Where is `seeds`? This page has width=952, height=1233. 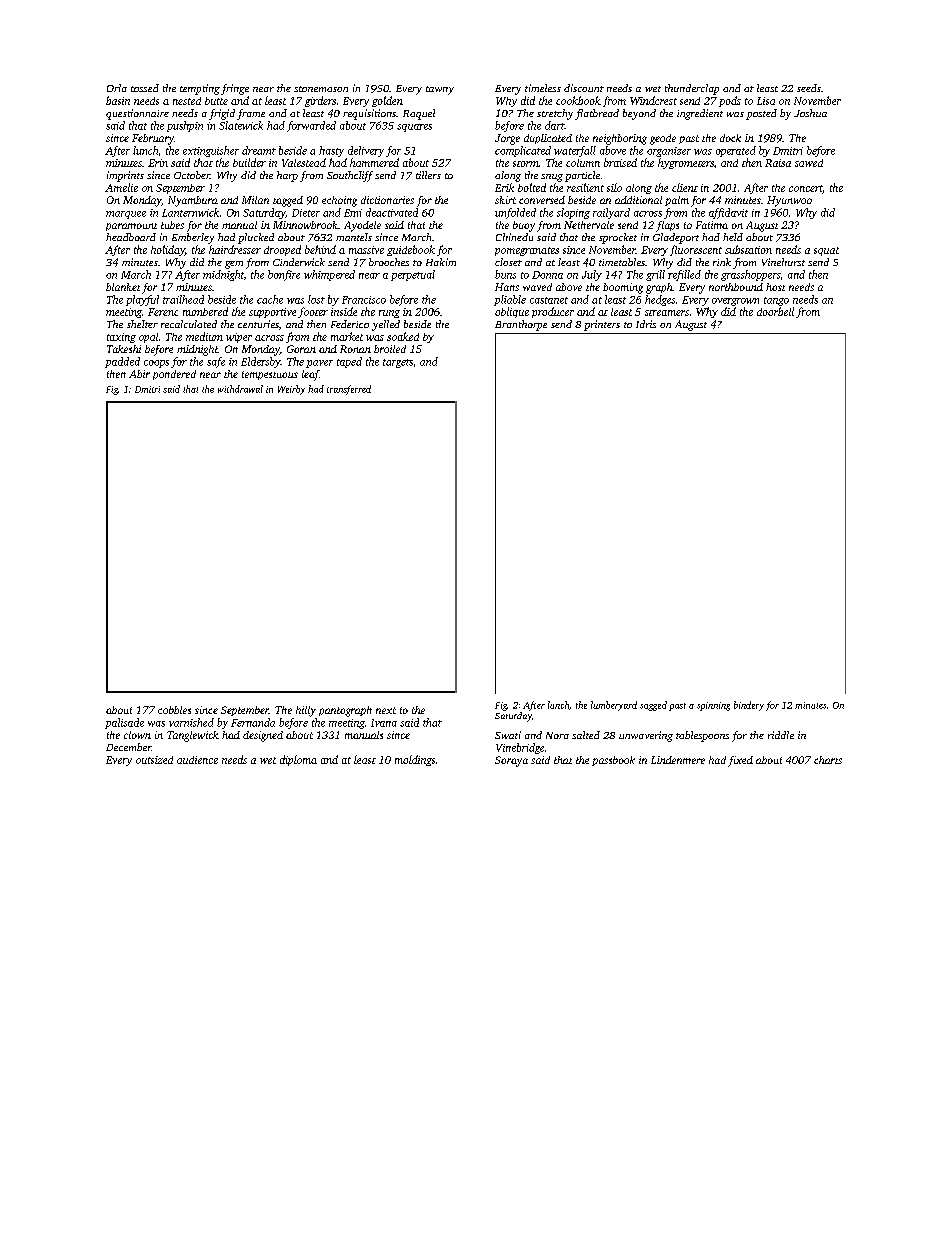
seeds is located at coordinates (809, 88).
